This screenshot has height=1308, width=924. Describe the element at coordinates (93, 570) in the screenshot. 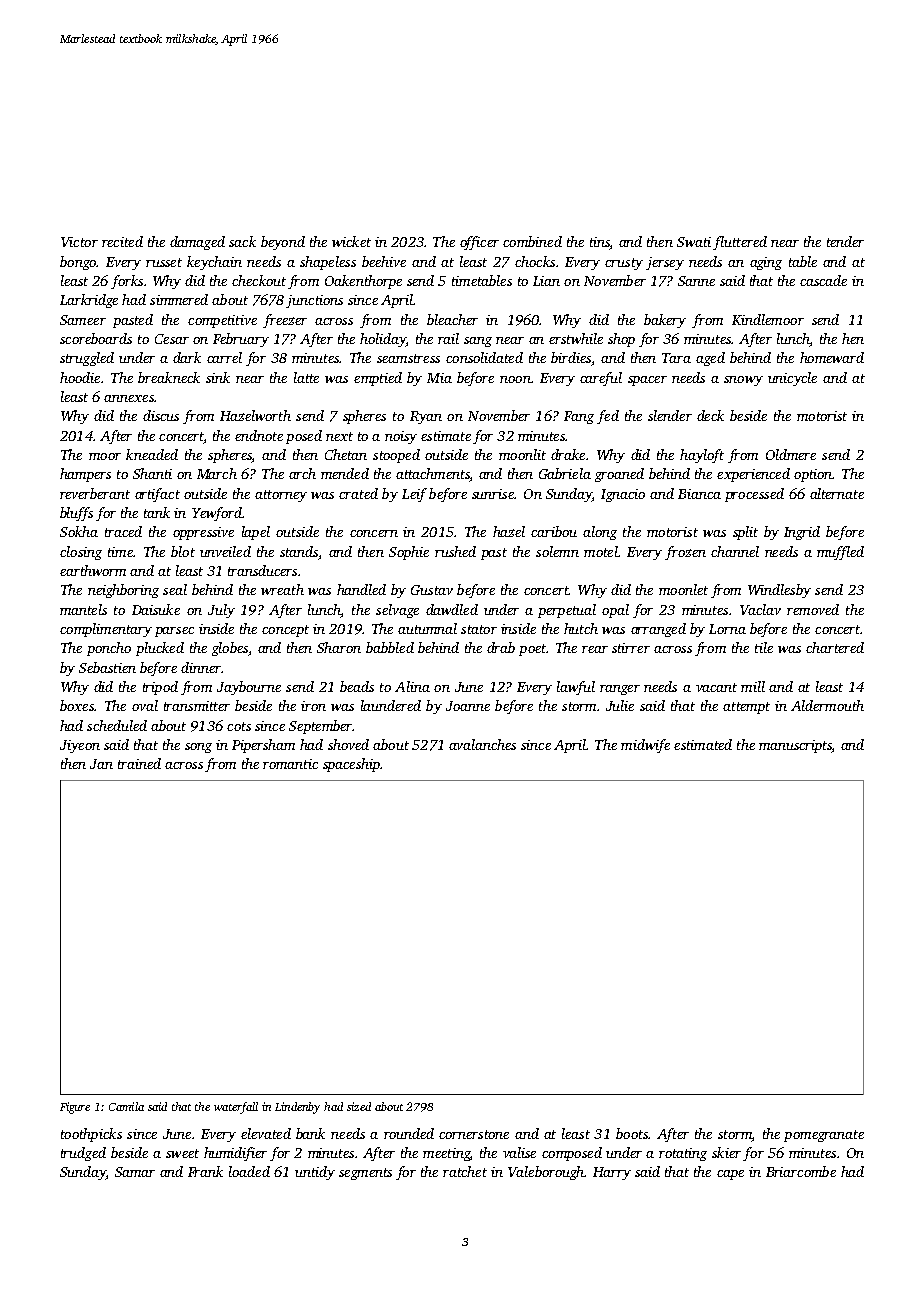

I see `earthworm` at that location.
